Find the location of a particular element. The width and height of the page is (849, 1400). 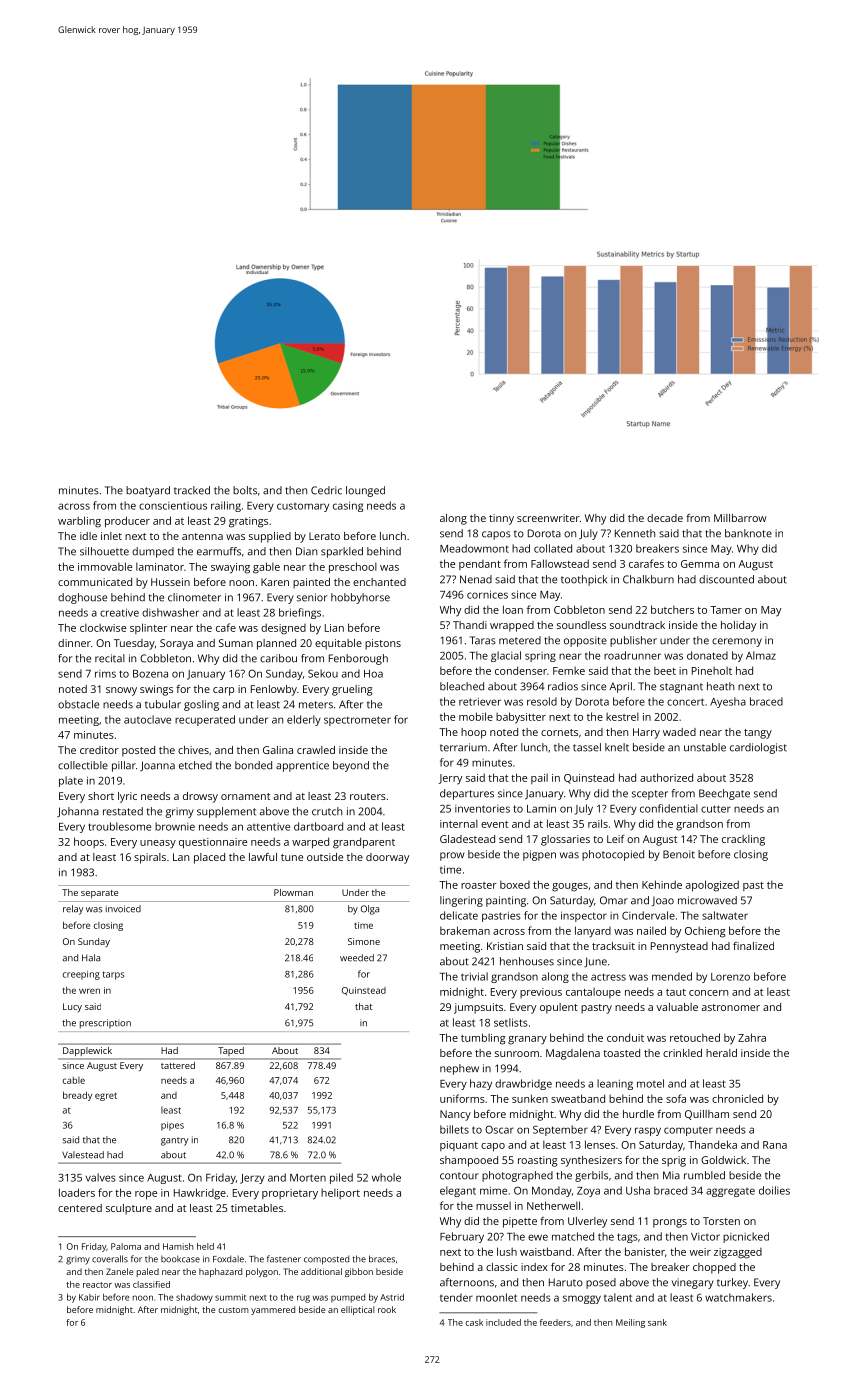

tinny is located at coordinates (501, 519).
